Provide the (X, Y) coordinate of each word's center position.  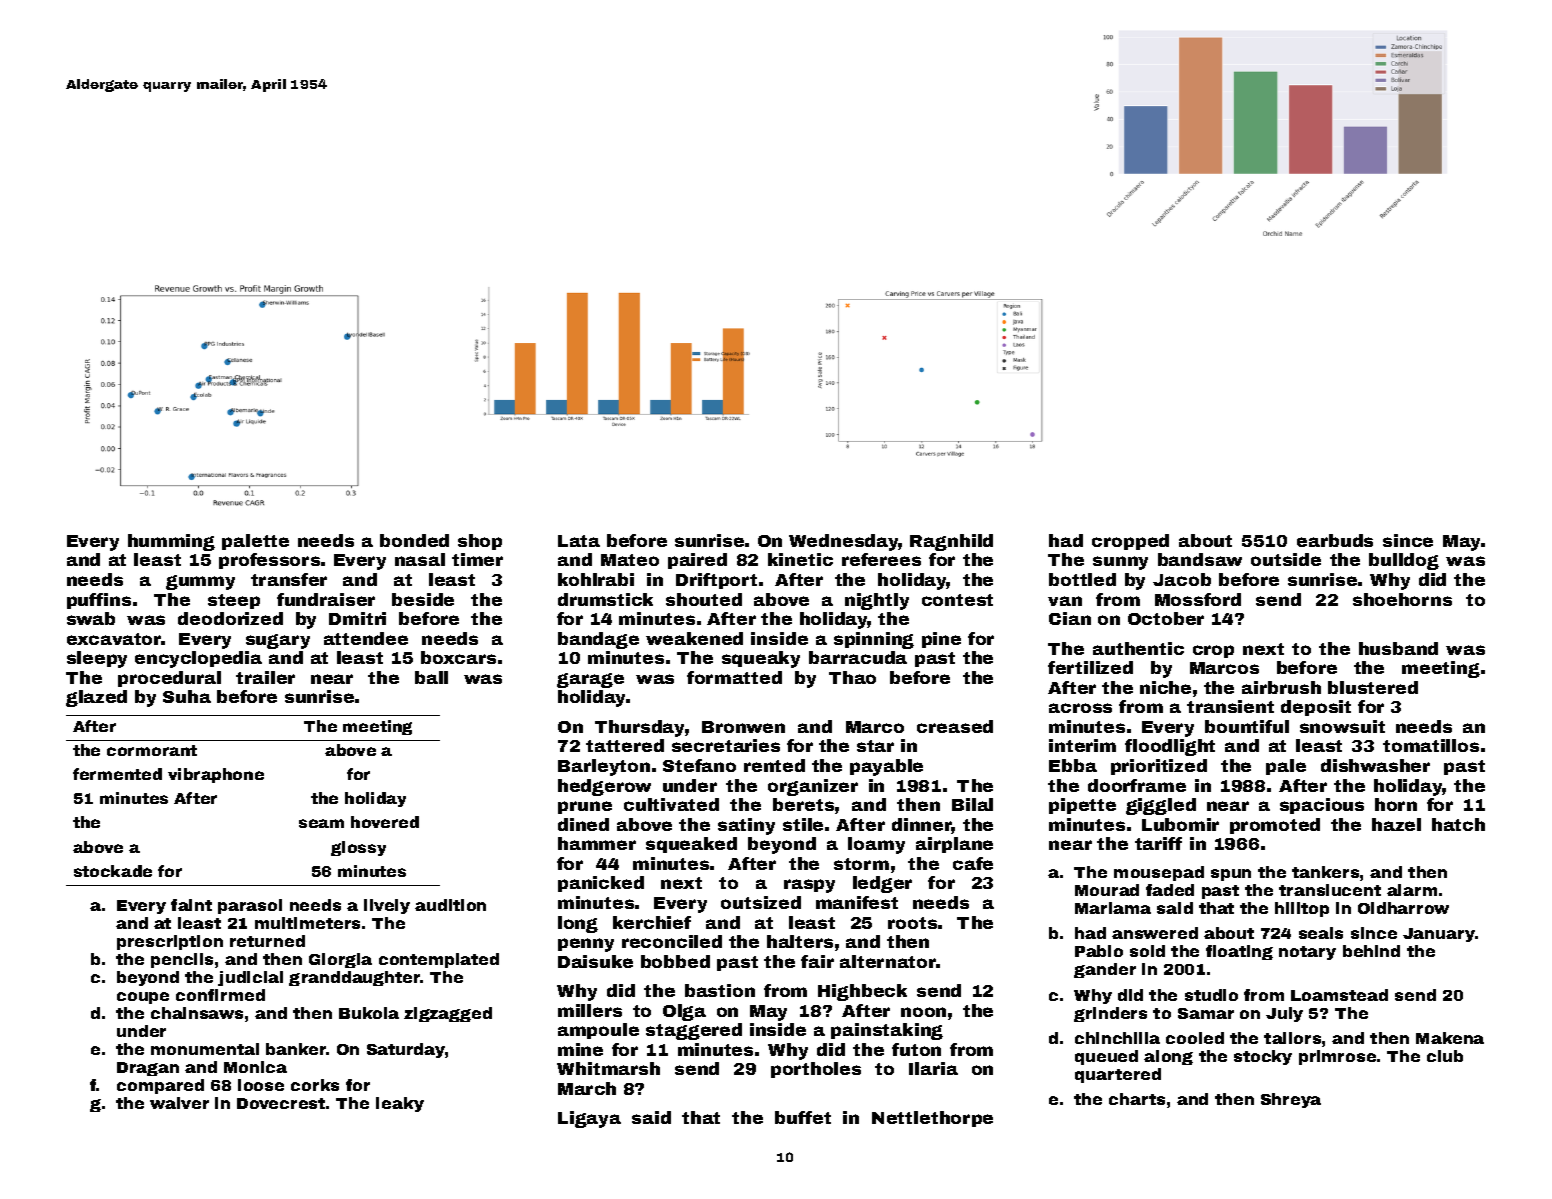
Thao (852, 677)
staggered (694, 1031)
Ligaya (589, 1119)
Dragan (148, 1069)
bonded (414, 540)
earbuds (1335, 540)
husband (1398, 648)
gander (1105, 970)
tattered (625, 745)
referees (881, 559)
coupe (143, 998)
